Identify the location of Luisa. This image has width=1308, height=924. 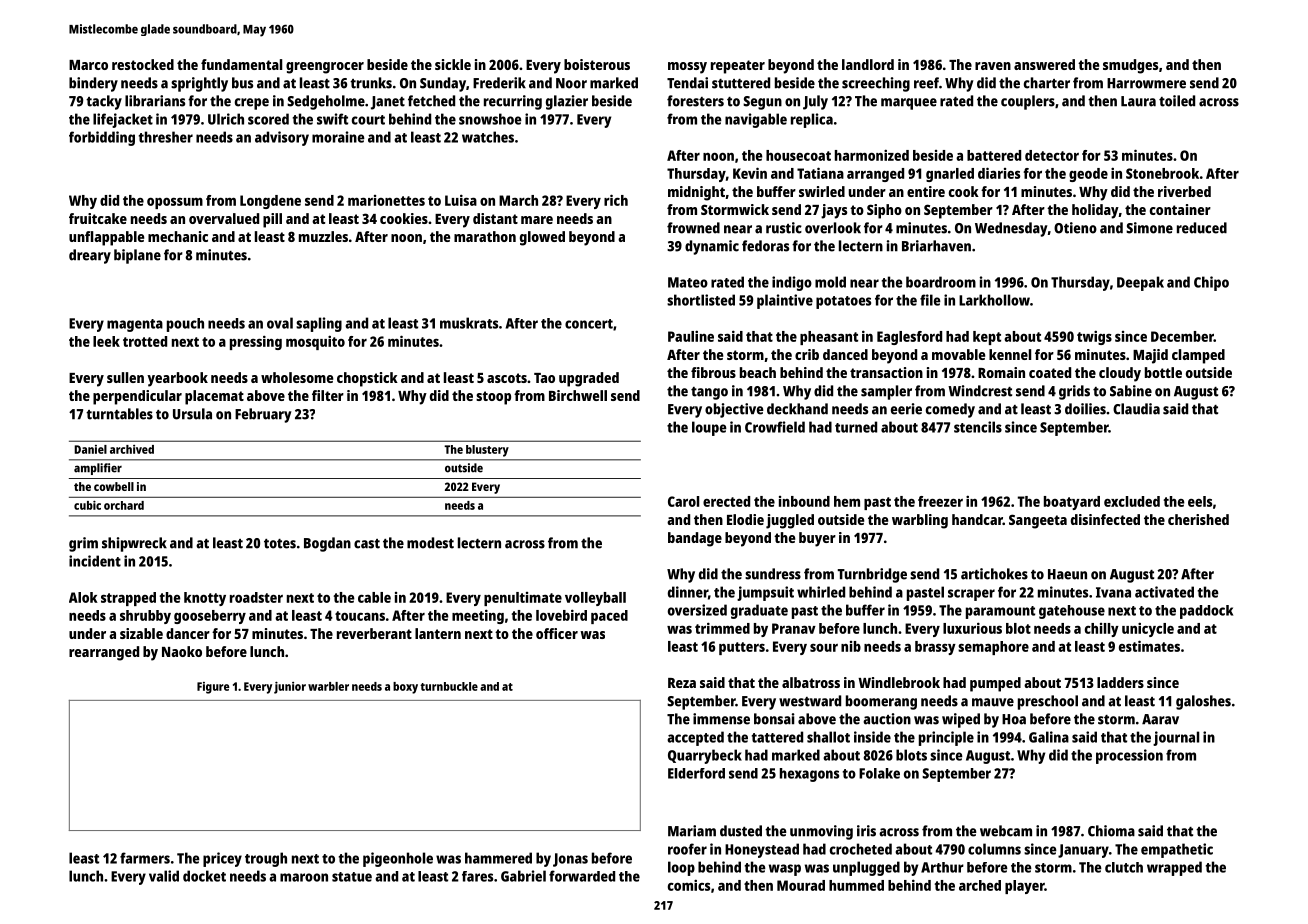
(461, 200).
